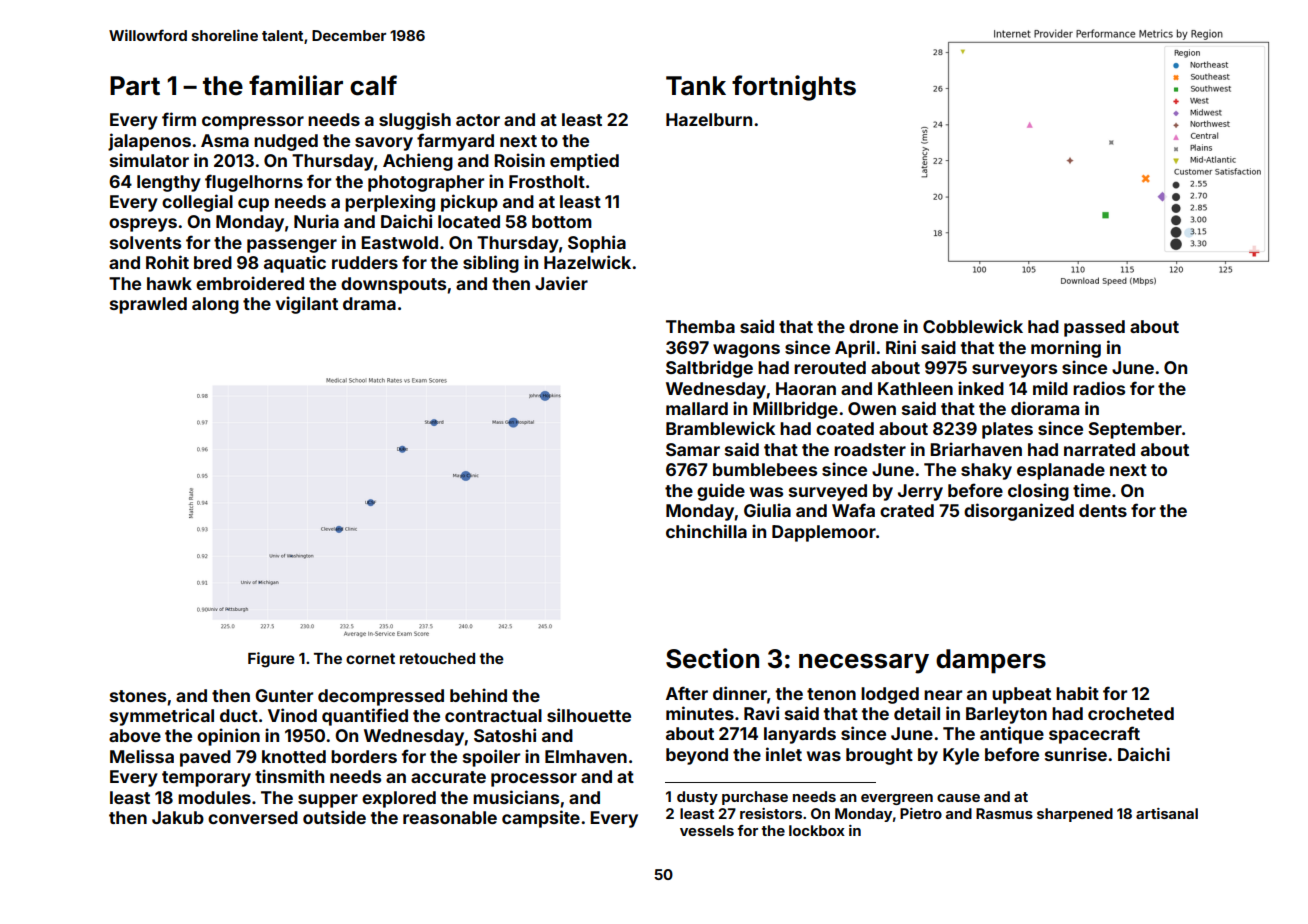 This screenshot has height=924, width=1308. Describe the element at coordinates (864, 664) in the screenshot. I see `necessary` at that location.
